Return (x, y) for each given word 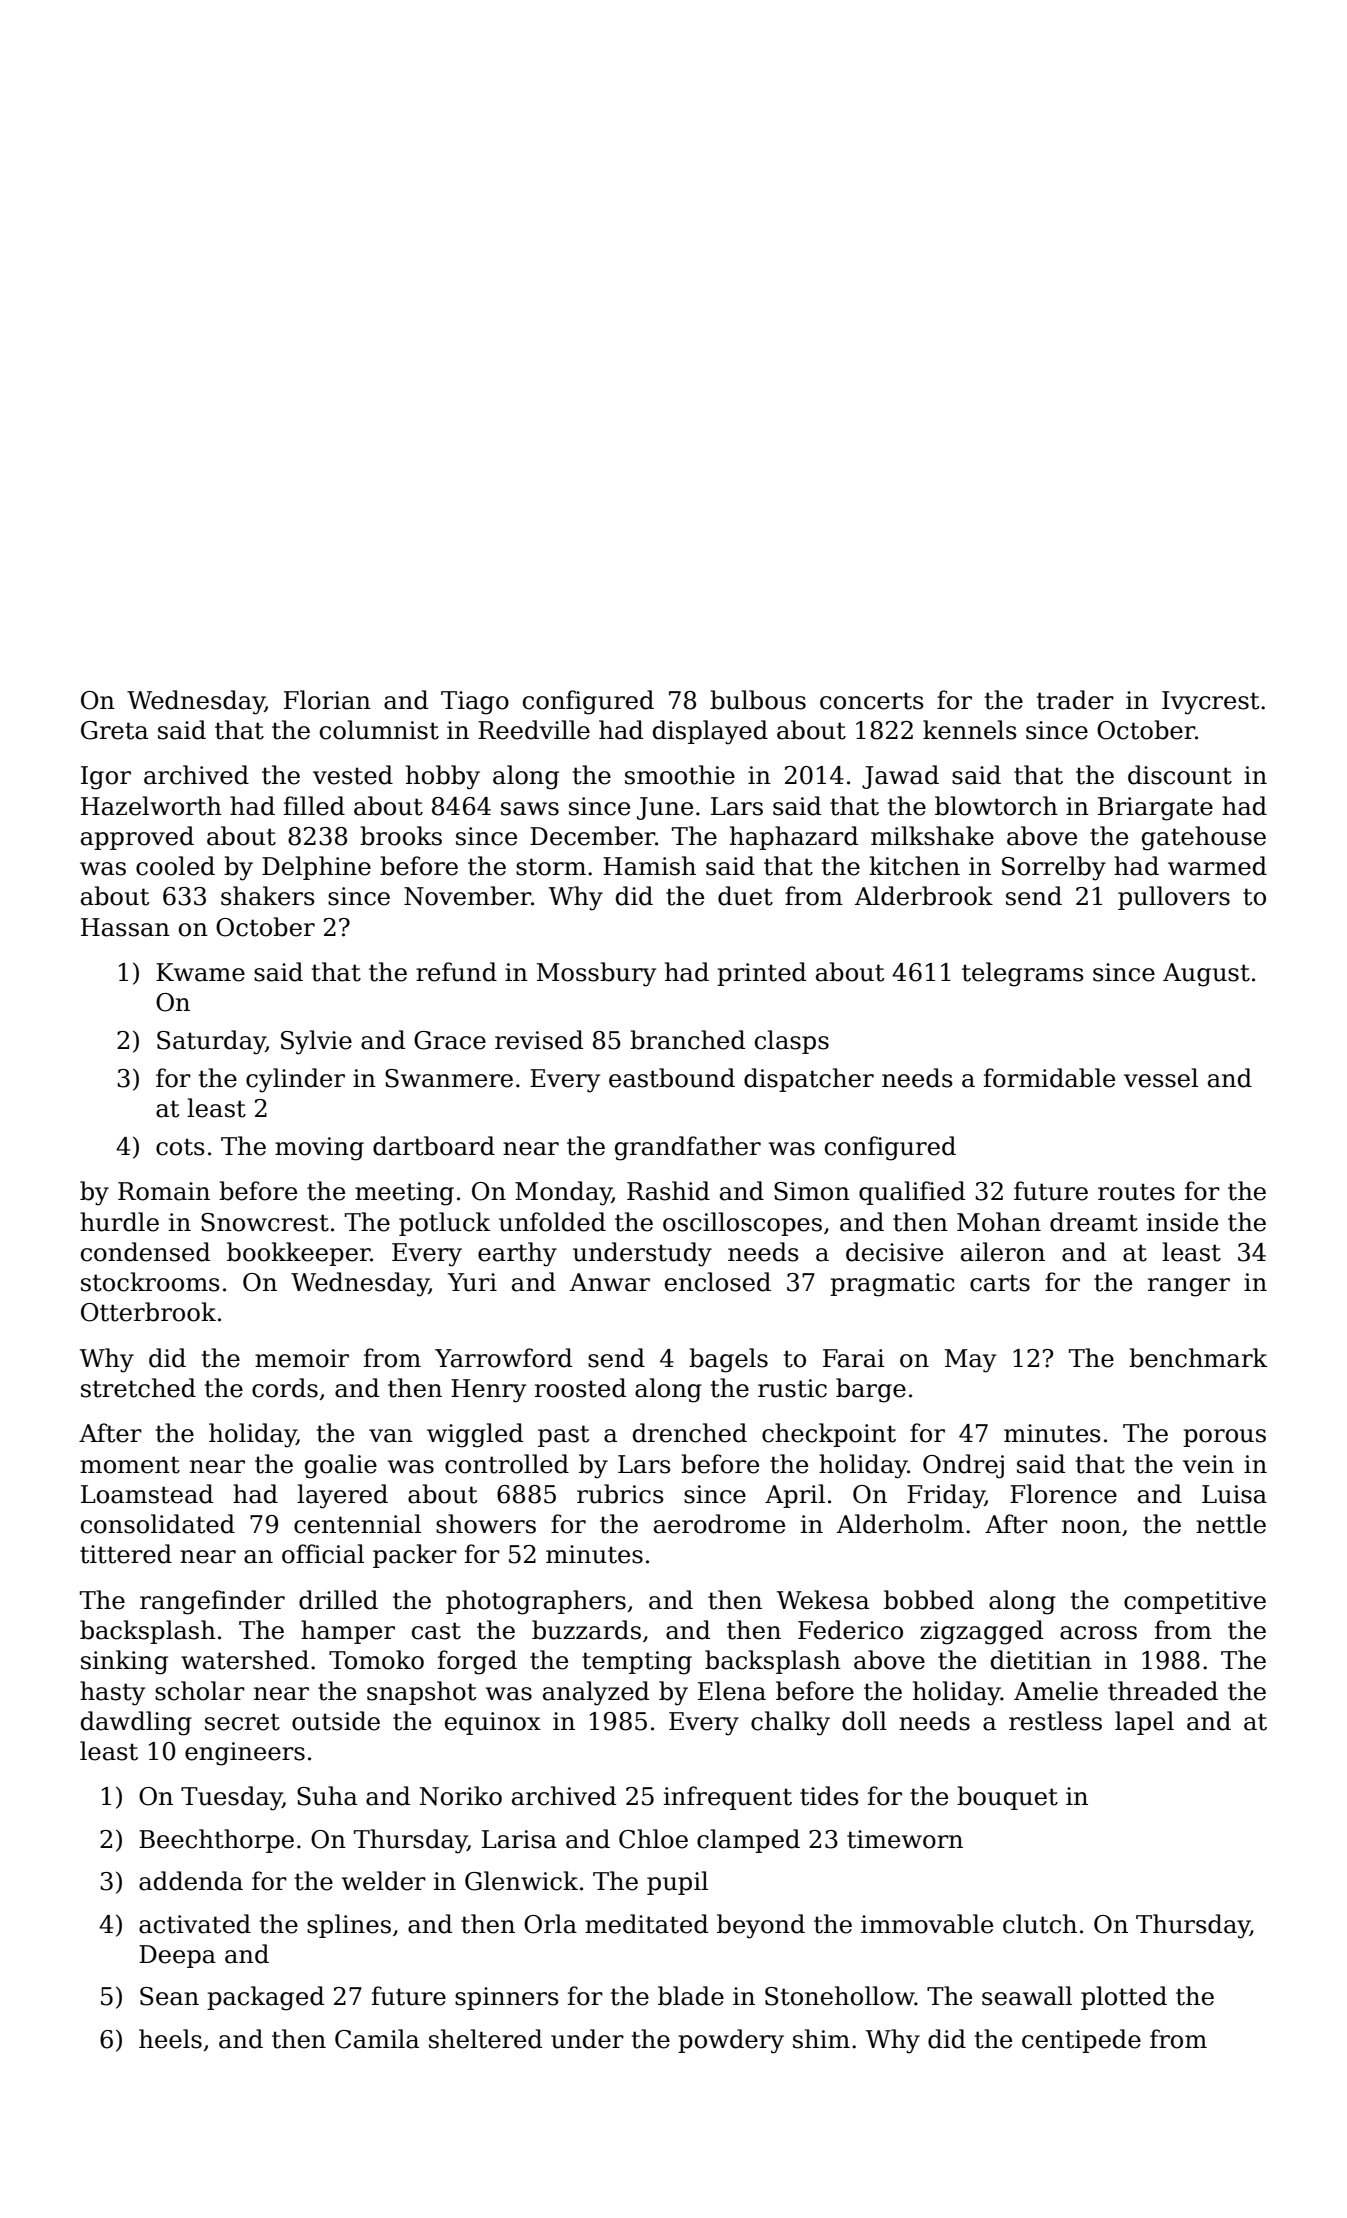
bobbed (929, 1600)
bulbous (758, 700)
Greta (114, 730)
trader (1075, 700)
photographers (536, 1602)
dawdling (136, 1723)
